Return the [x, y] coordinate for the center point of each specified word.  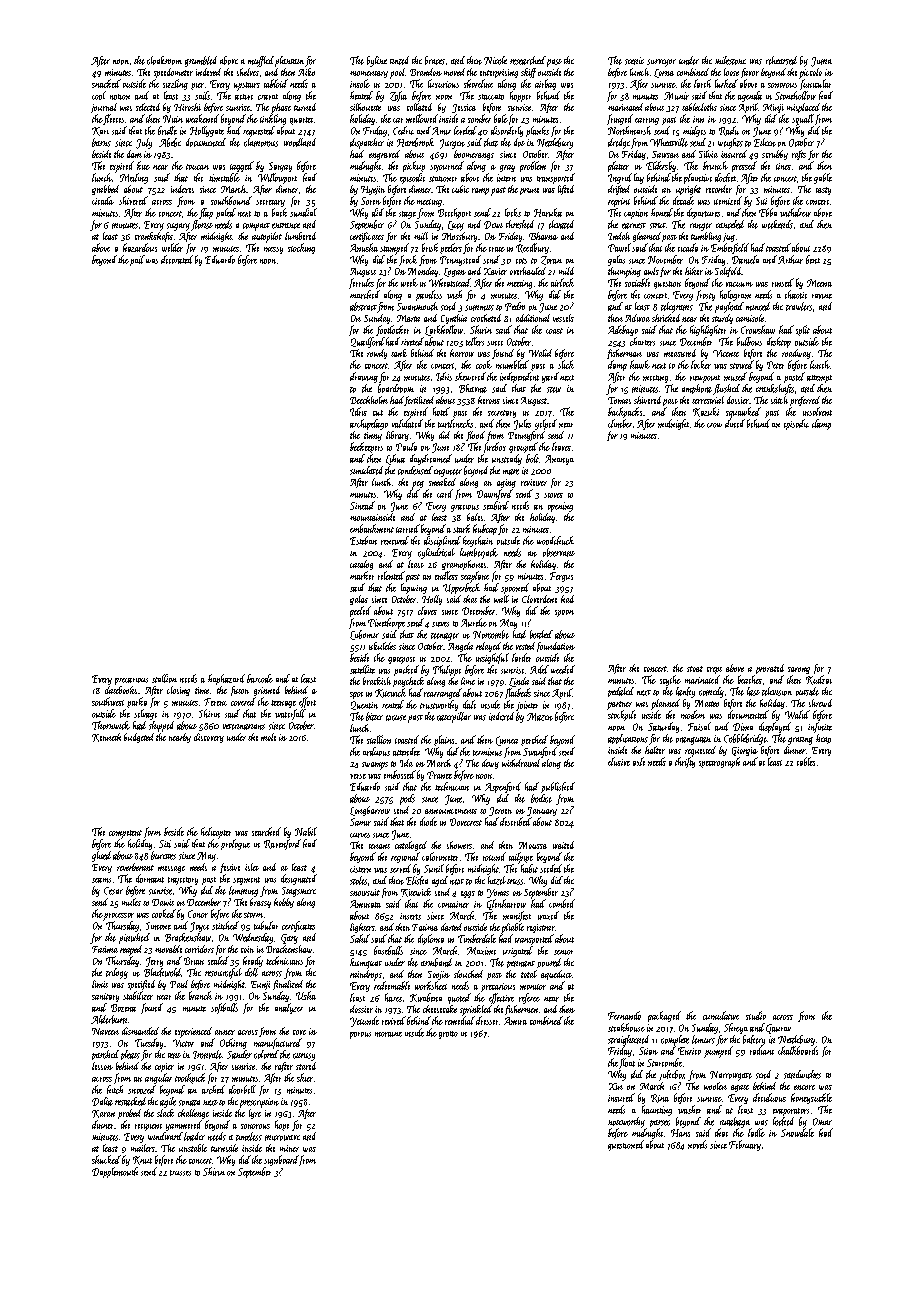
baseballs [388, 950]
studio [756, 1015]
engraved [384, 155]
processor [118, 917]
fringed [620, 119]
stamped [394, 249]
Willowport [277, 178]
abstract [363, 306]
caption [636, 214]
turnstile [224, 1148]
